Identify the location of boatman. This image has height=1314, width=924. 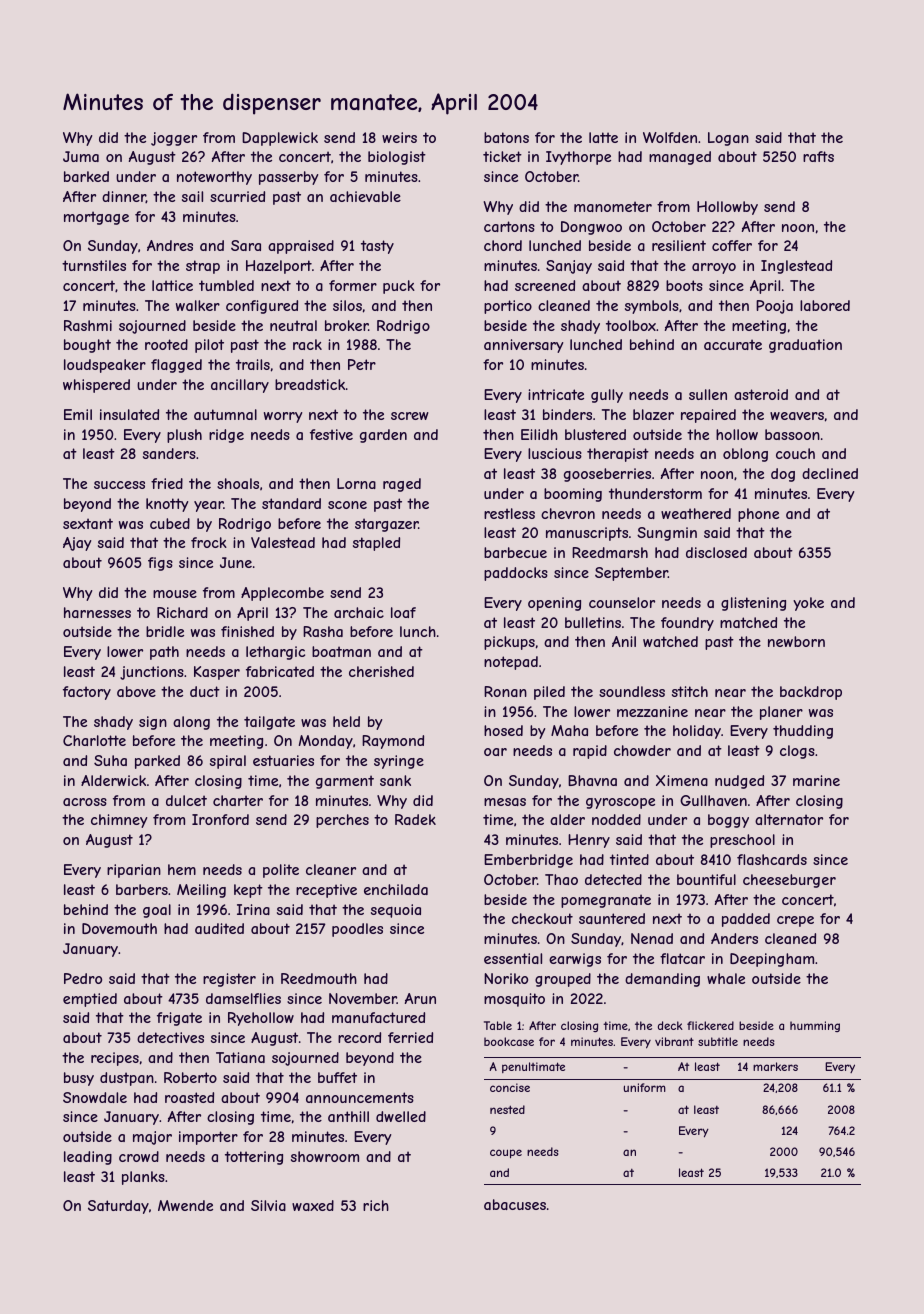
(341, 651).
